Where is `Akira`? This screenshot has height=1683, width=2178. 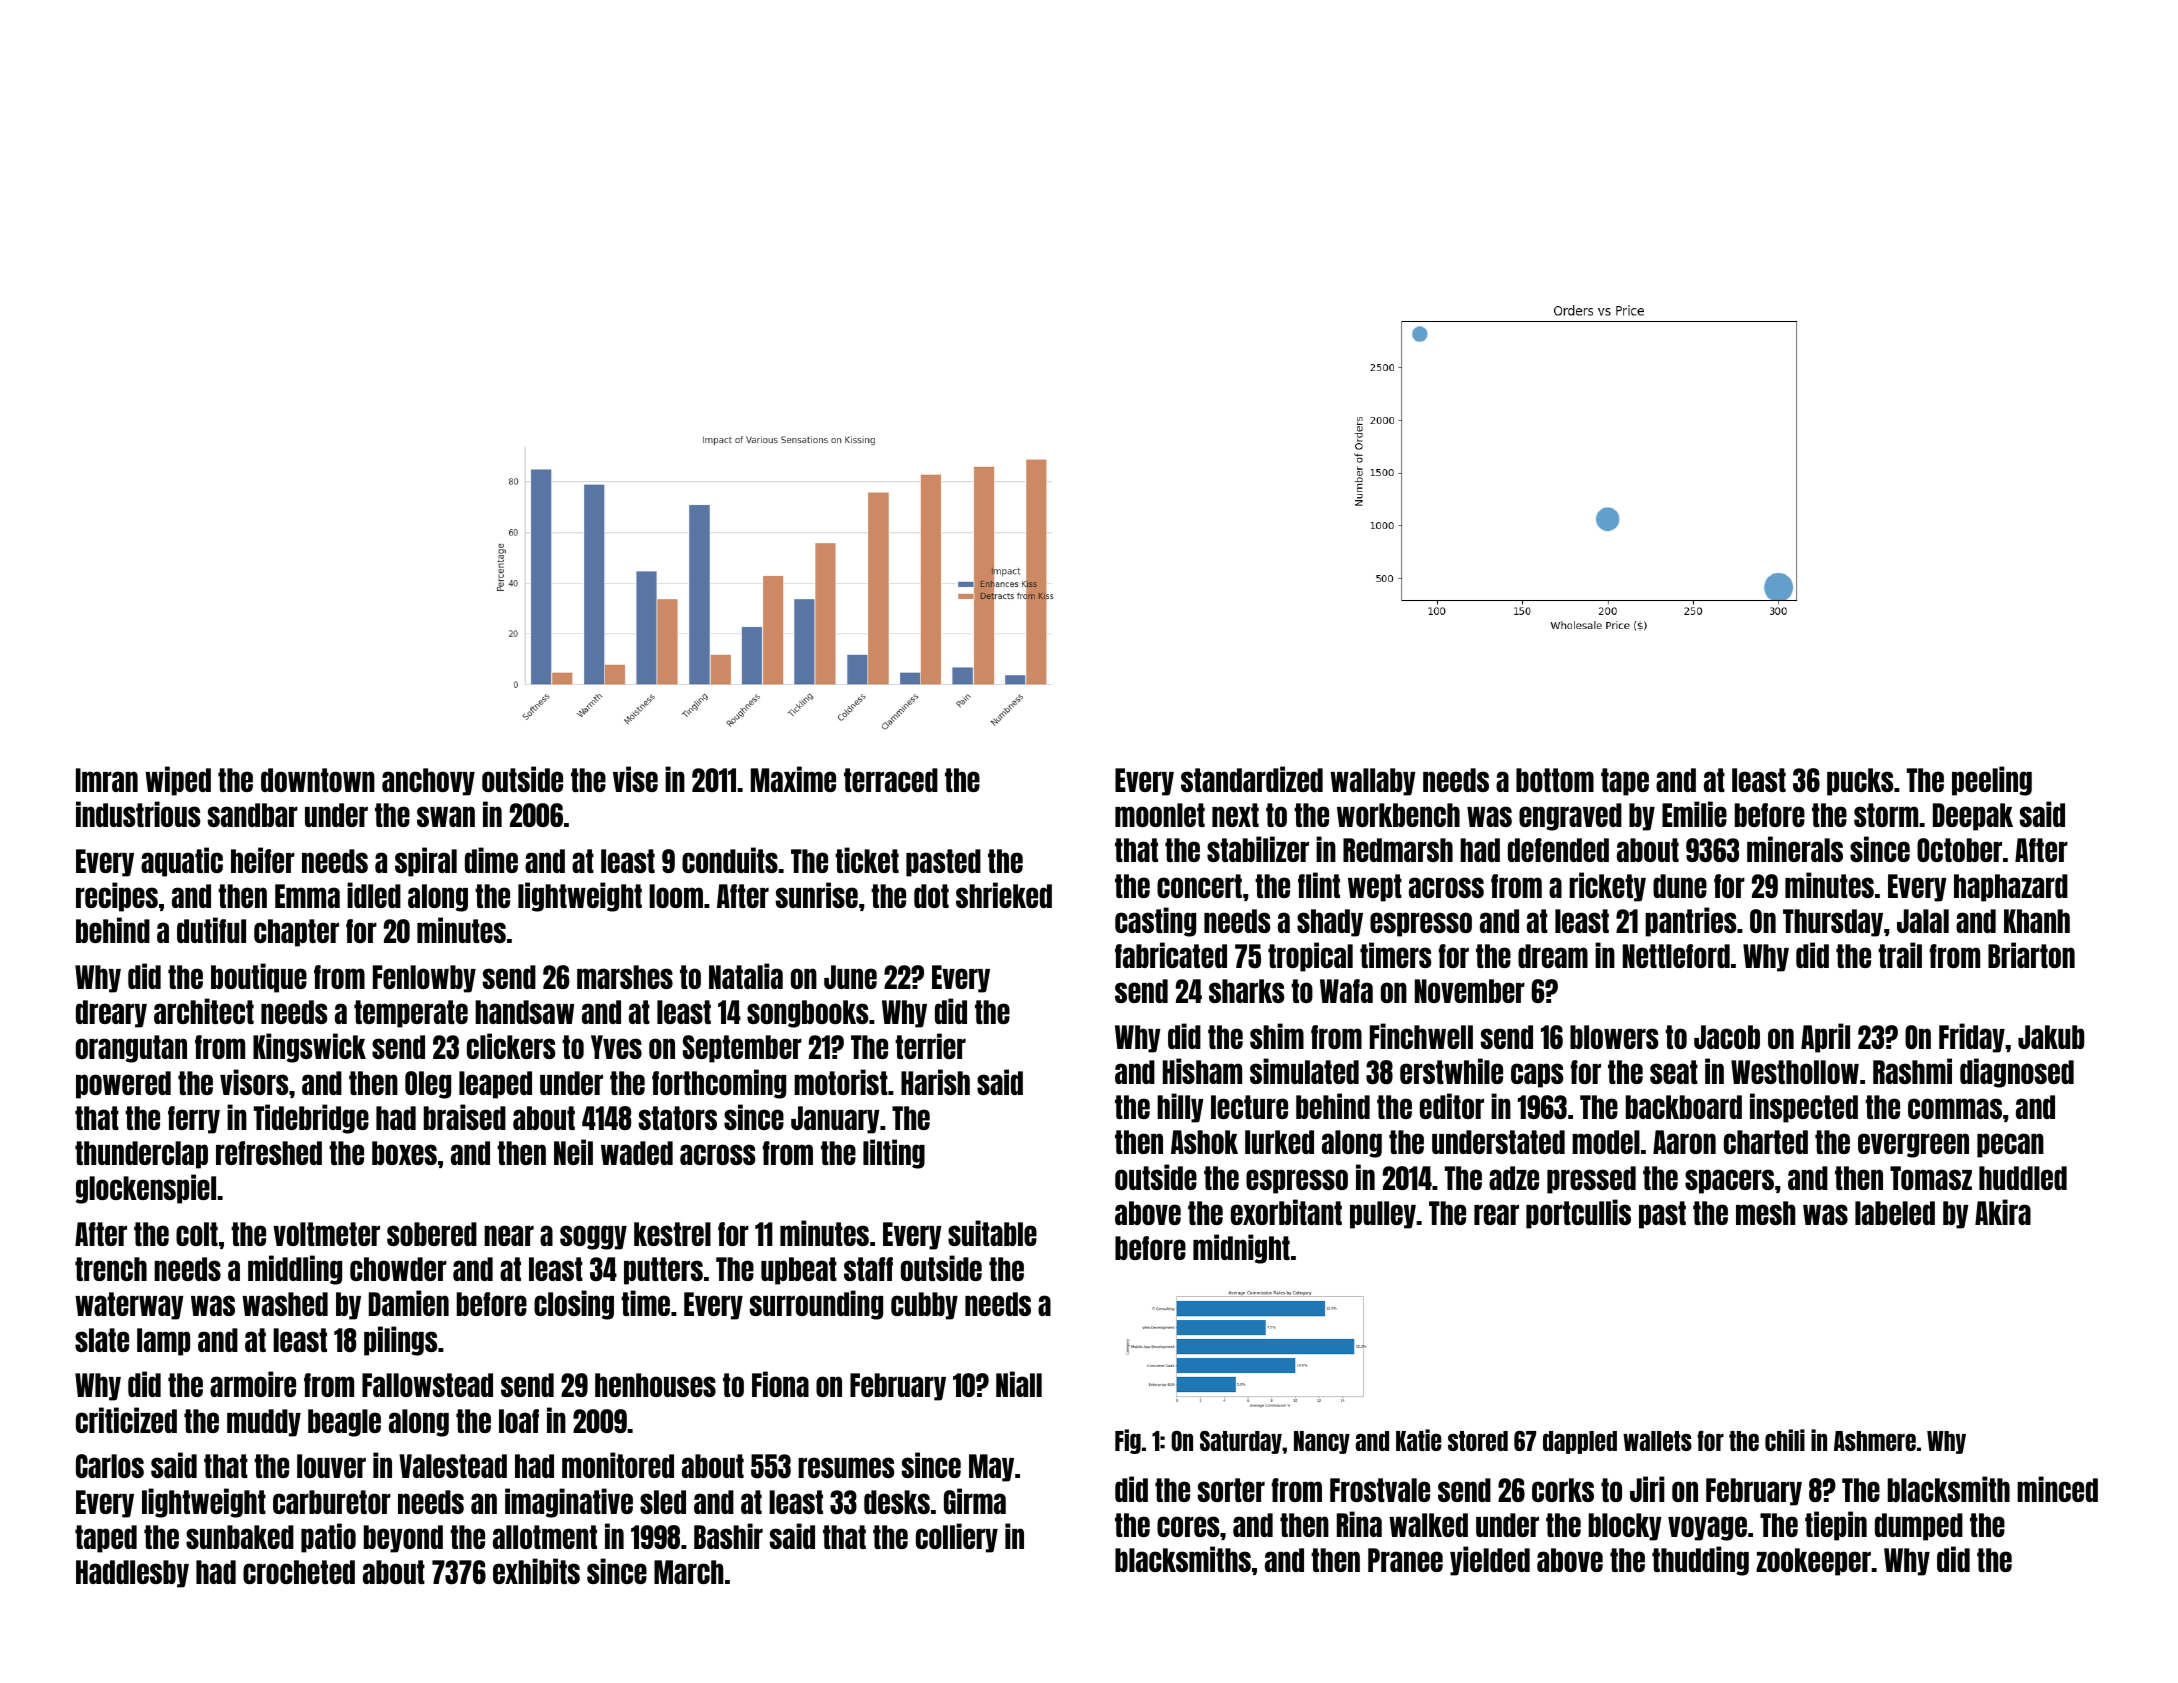
Akira is located at coordinates (2003, 1212).
